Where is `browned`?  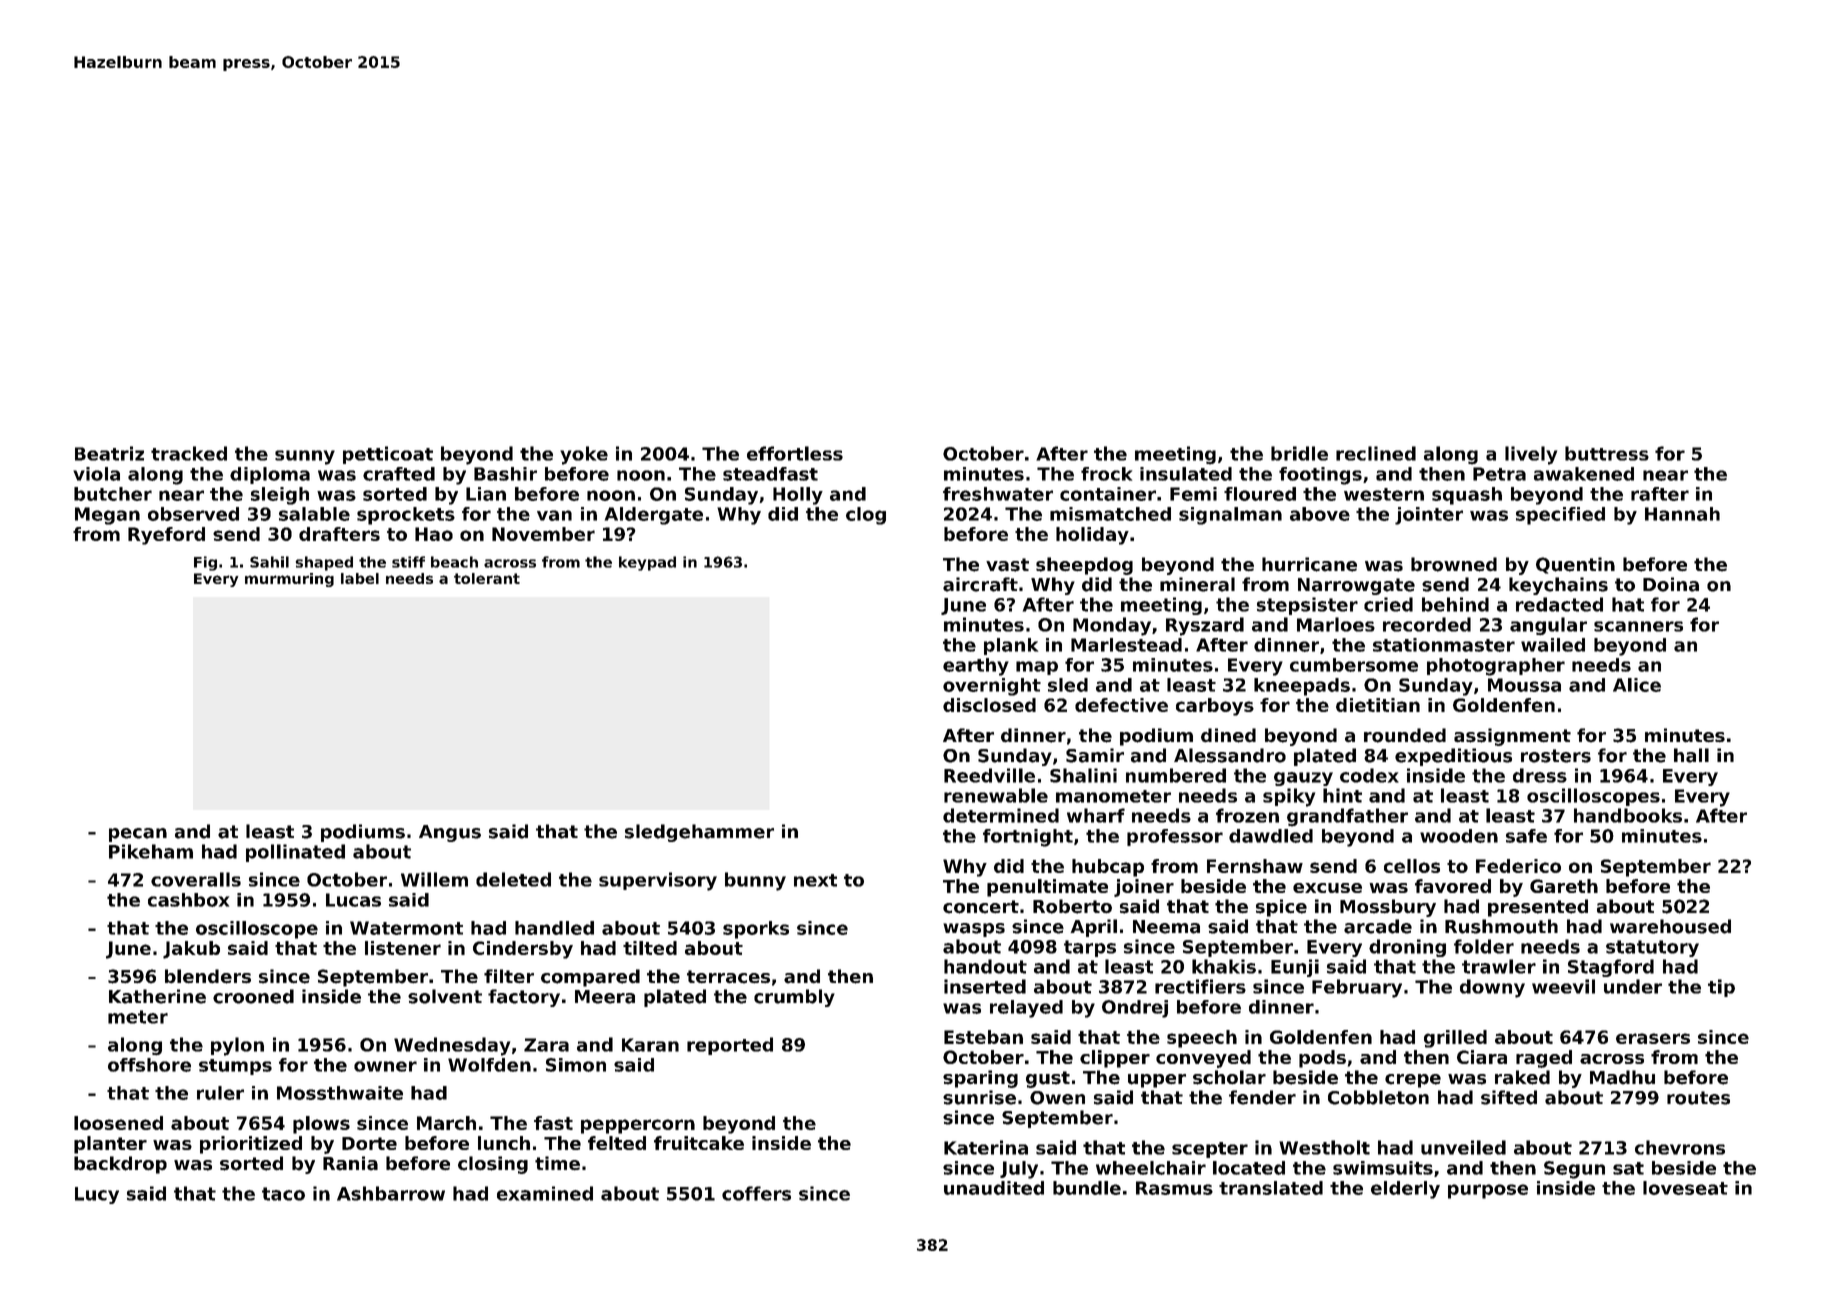
browned is located at coordinates (1454, 564).
